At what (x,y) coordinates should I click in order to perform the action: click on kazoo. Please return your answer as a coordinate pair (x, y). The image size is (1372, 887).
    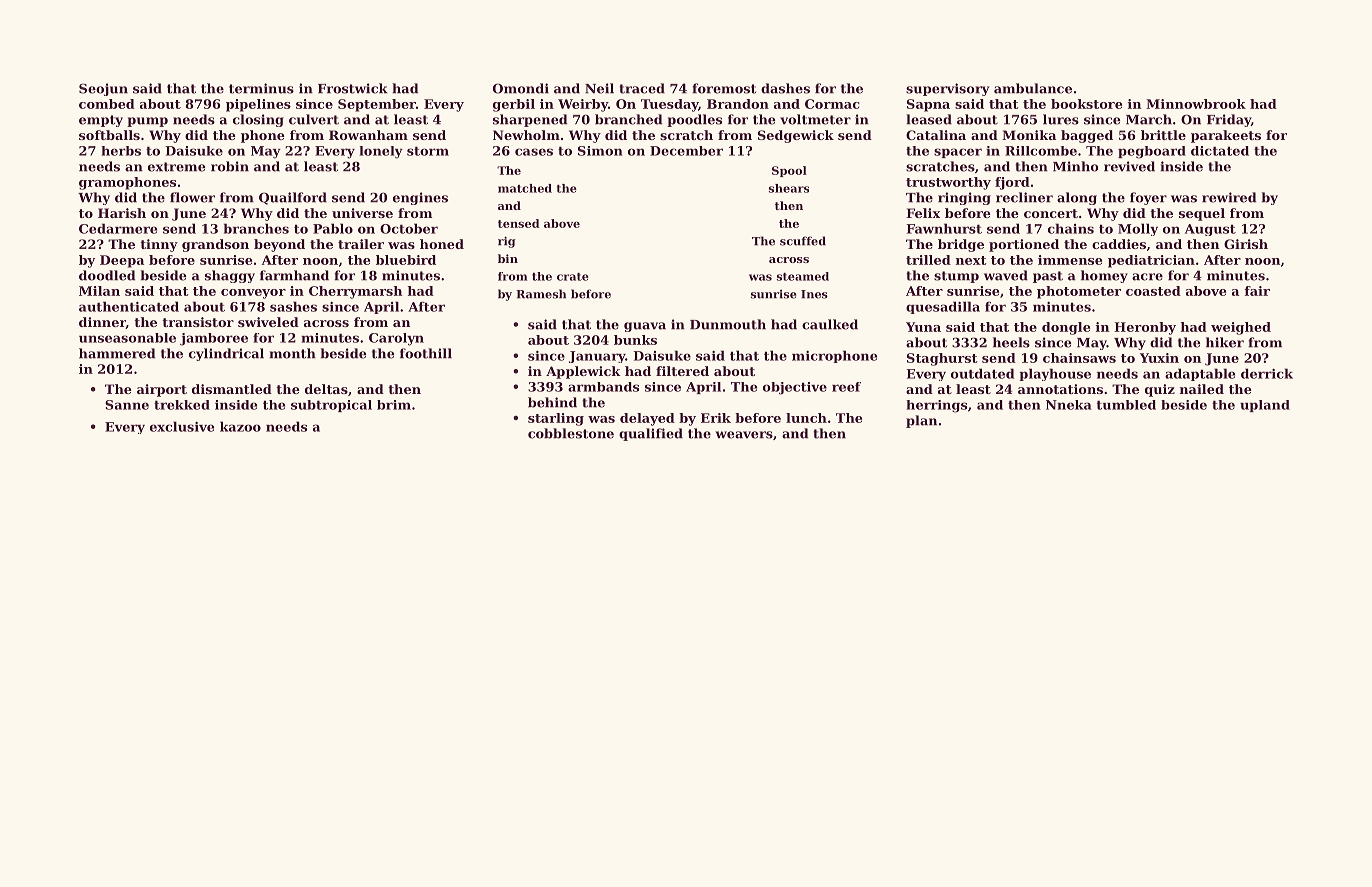
    Looking at the image, I should click on (240, 426).
